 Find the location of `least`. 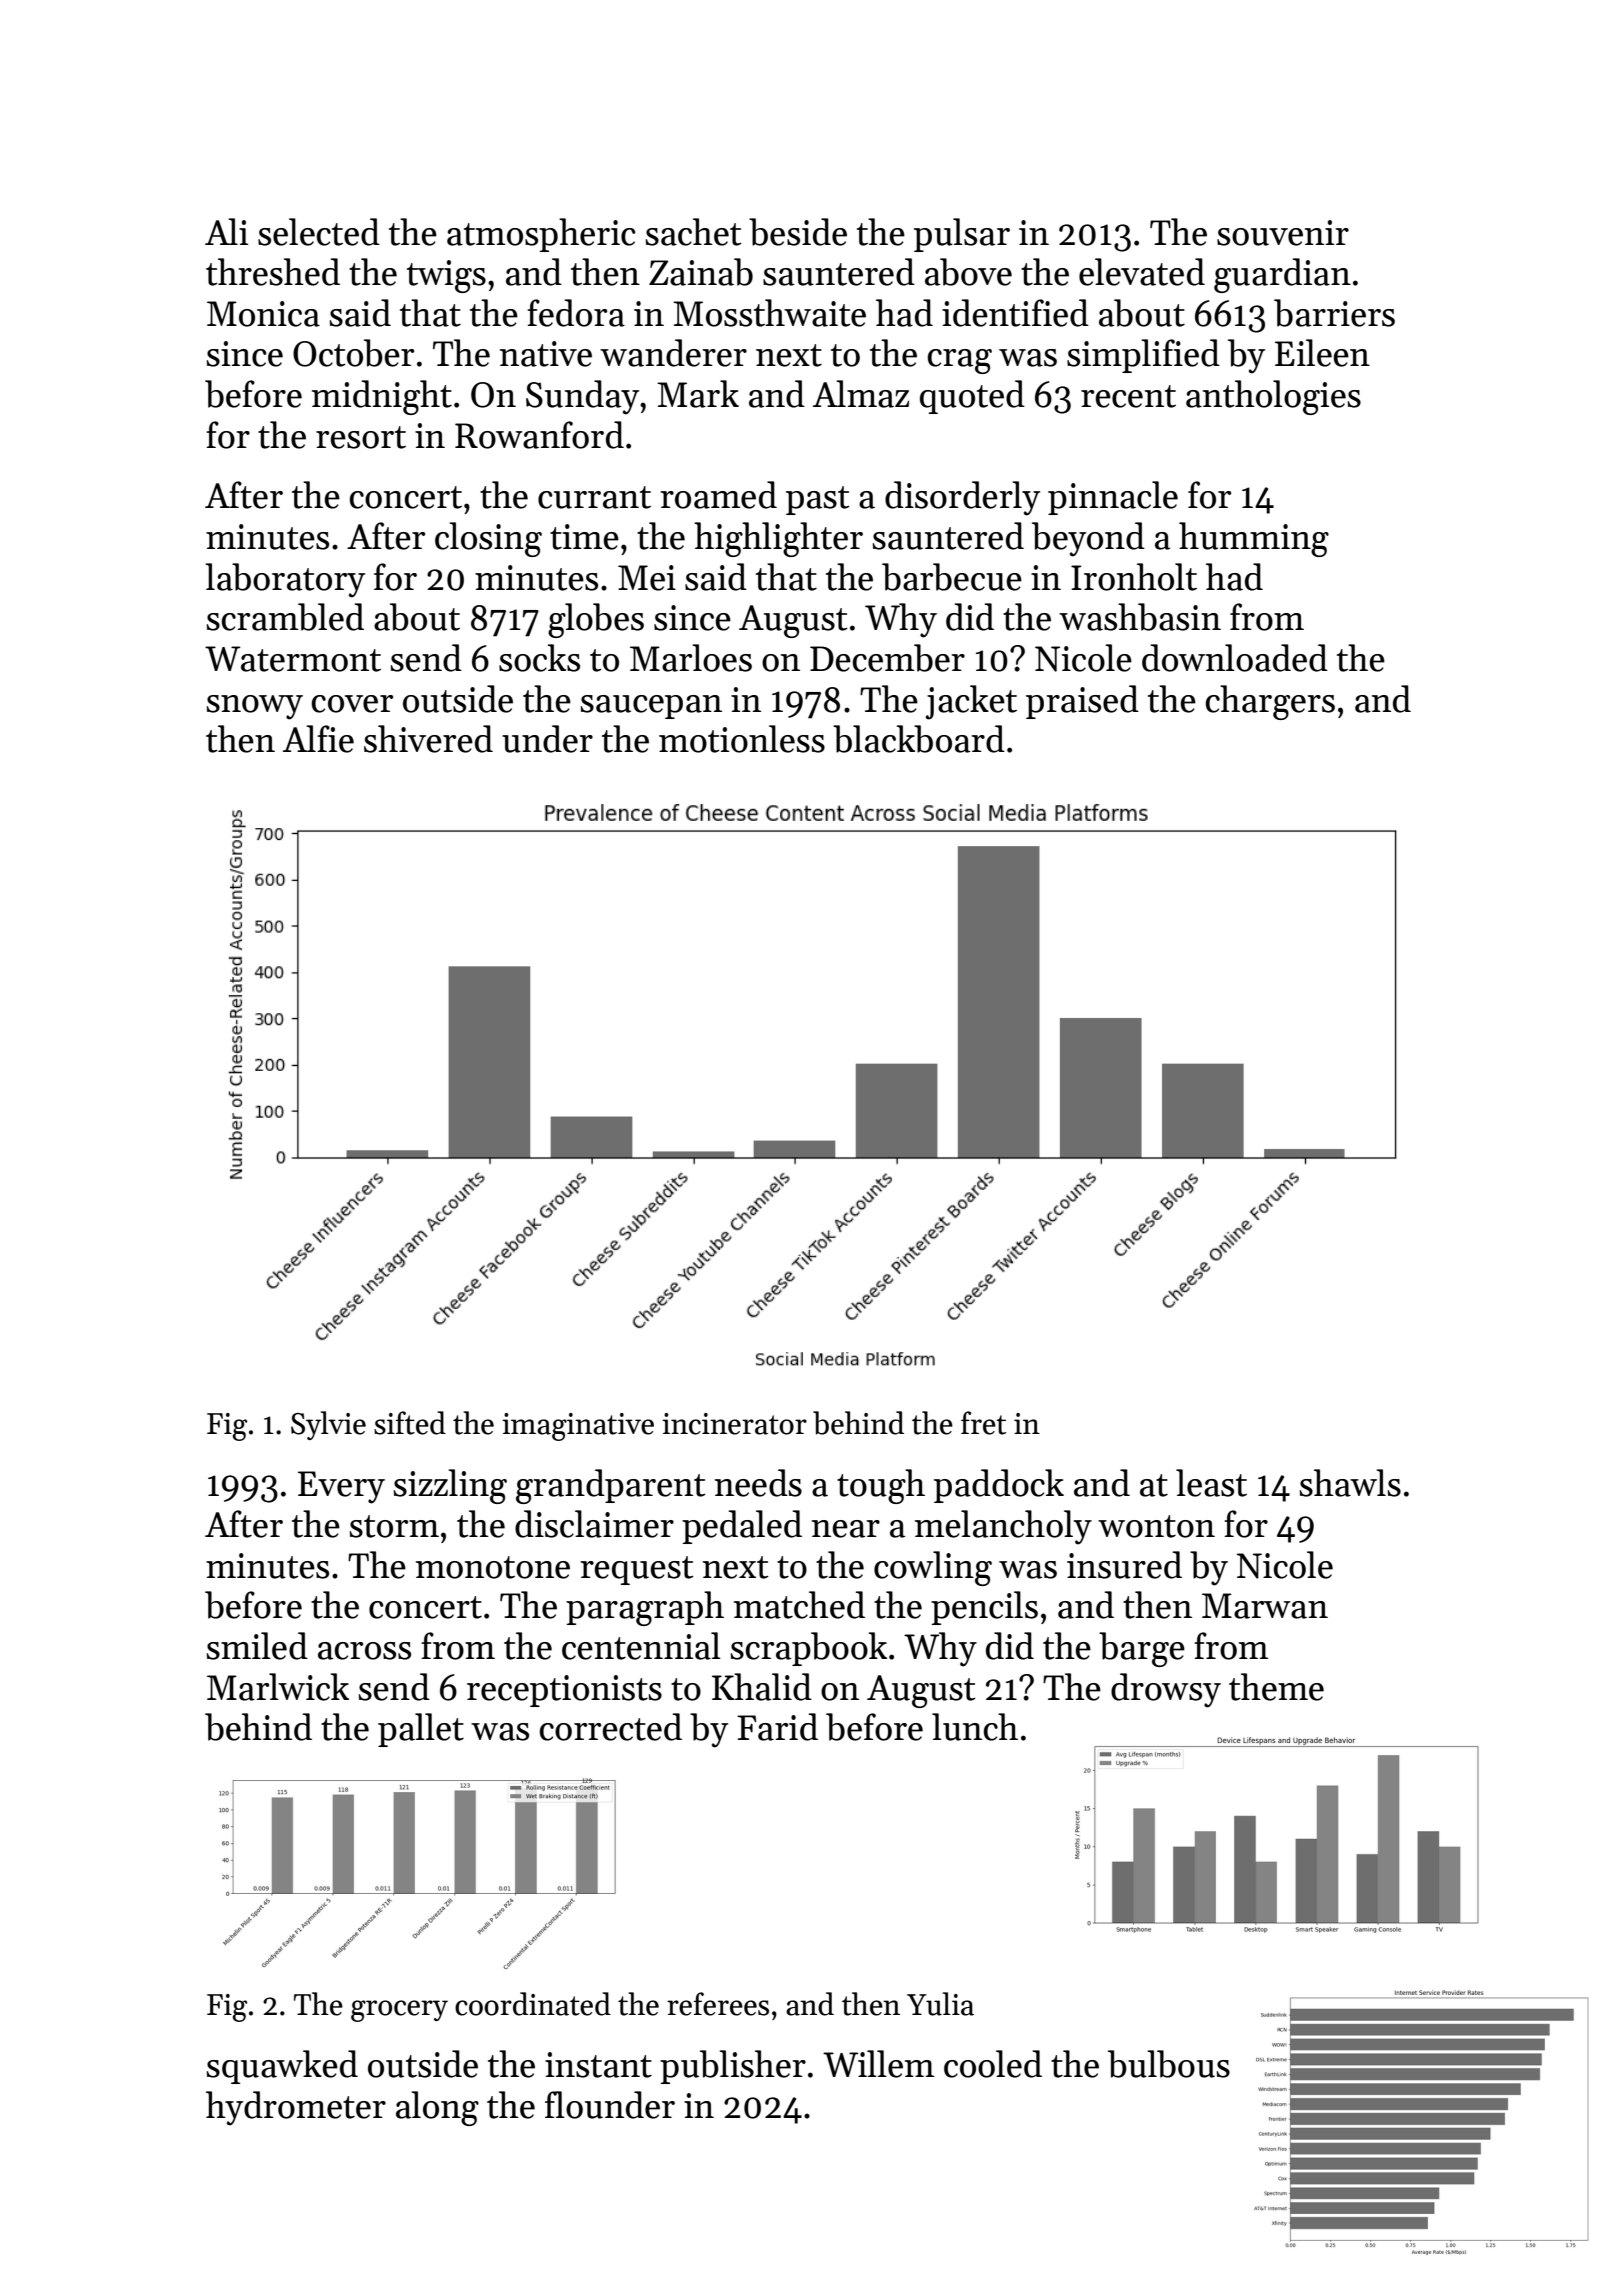

least is located at coordinates (1211, 1483).
